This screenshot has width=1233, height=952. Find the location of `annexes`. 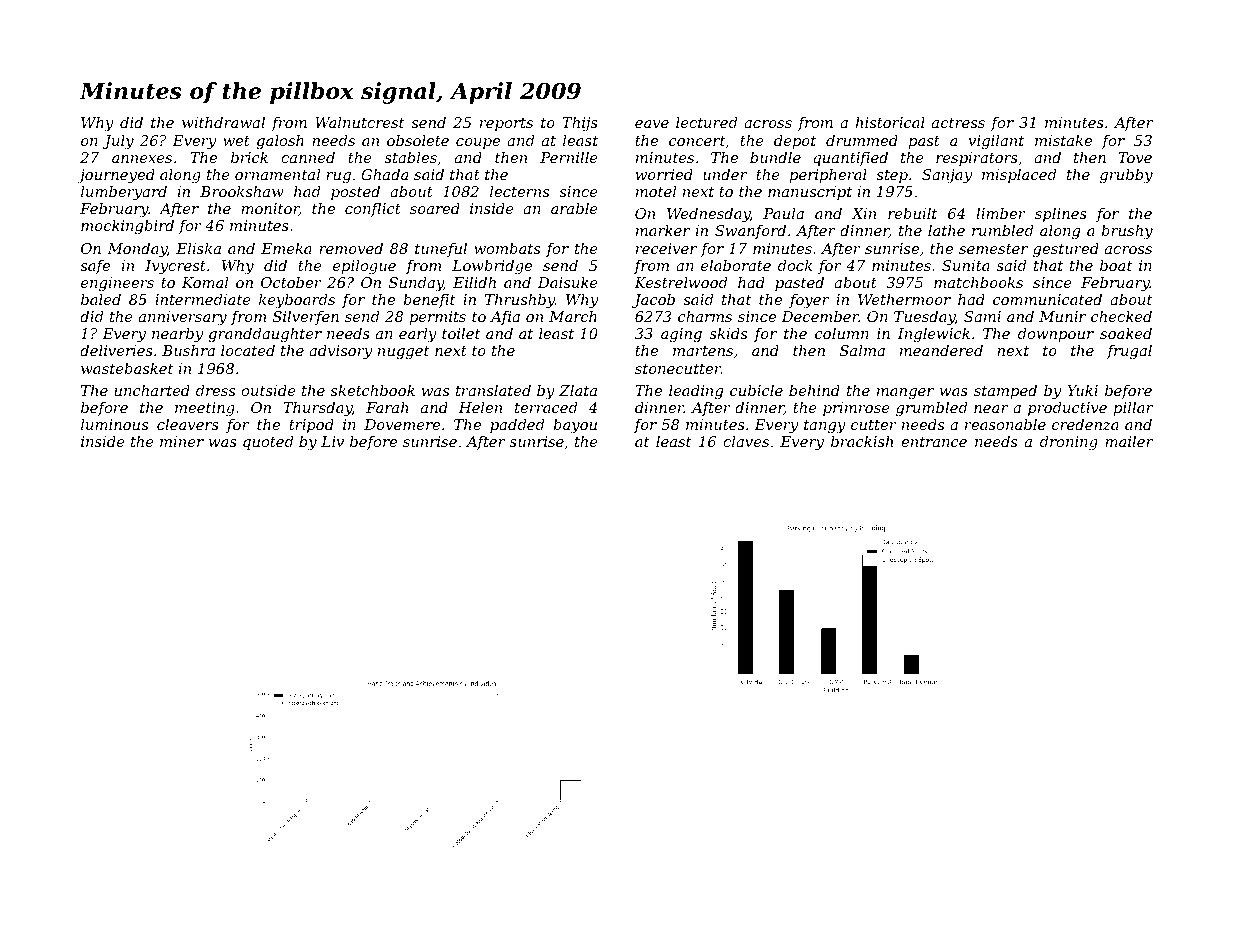

annexes is located at coordinates (142, 159).
